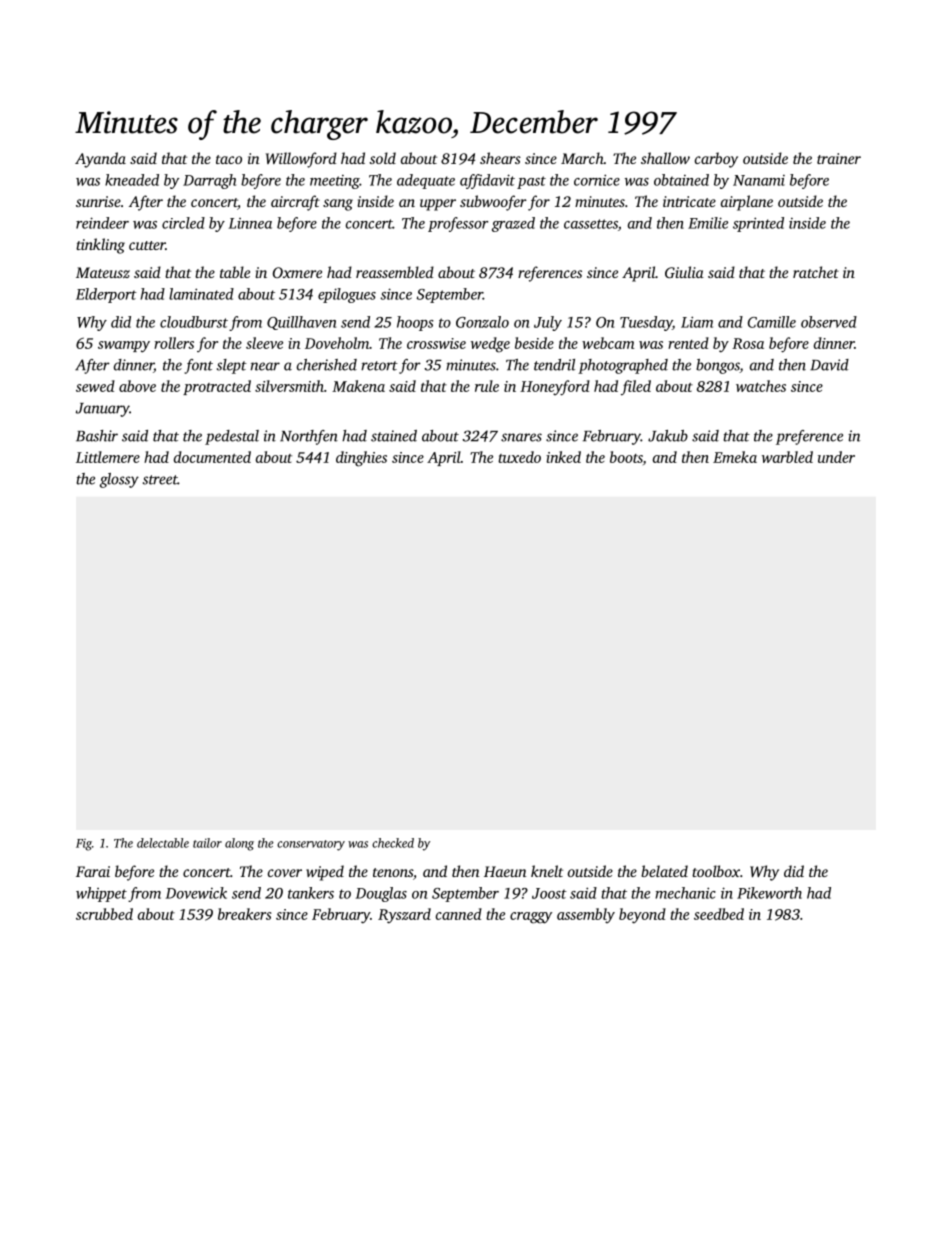  What do you see at coordinates (361, 459) in the screenshot?
I see `dinghies` at bounding box center [361, 459].
